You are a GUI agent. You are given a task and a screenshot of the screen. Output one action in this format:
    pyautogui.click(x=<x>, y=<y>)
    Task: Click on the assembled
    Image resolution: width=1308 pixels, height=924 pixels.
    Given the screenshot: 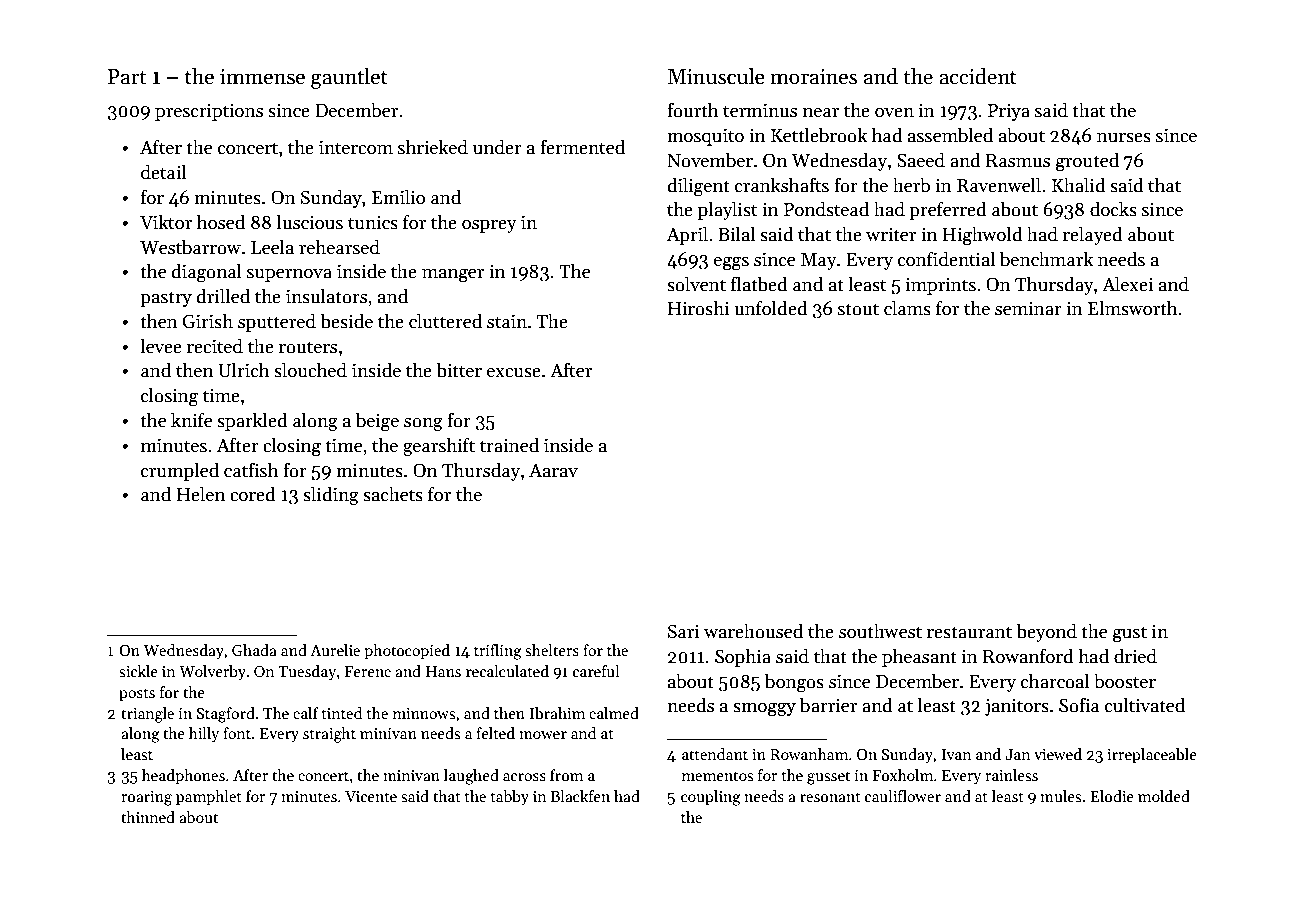 What is the action you would take?
    pyautogui.click(x=950, y=135)
